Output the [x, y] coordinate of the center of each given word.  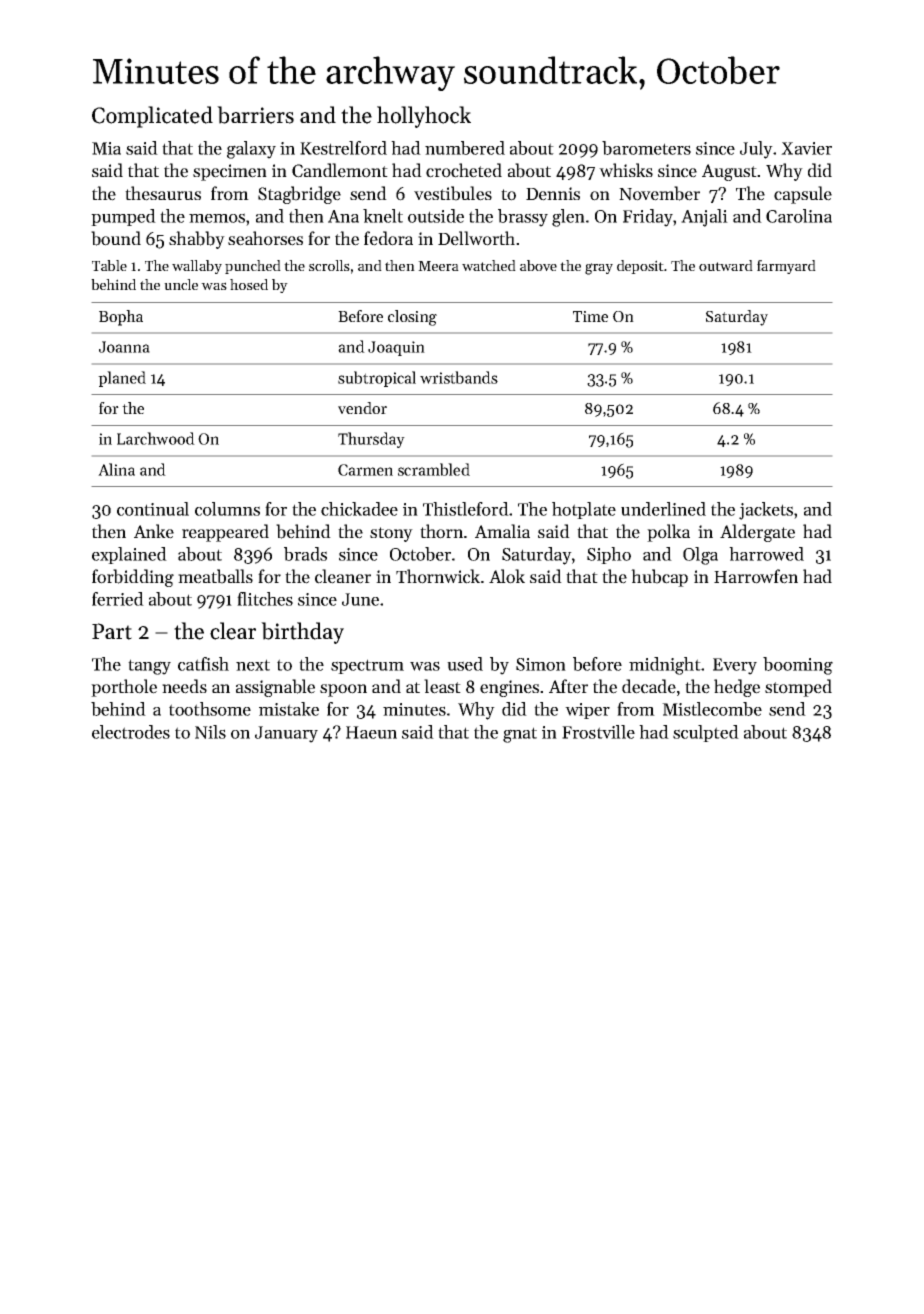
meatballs [215, 576]
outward [726, 265]
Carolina [799, 216]
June [360, 599]
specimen [230, 172]
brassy [523, 218]
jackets [766, 511]
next [253, 665]
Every [735, 666]
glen [568, 218]
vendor [362, 408]
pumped [123, 217]
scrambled [434, 469]
